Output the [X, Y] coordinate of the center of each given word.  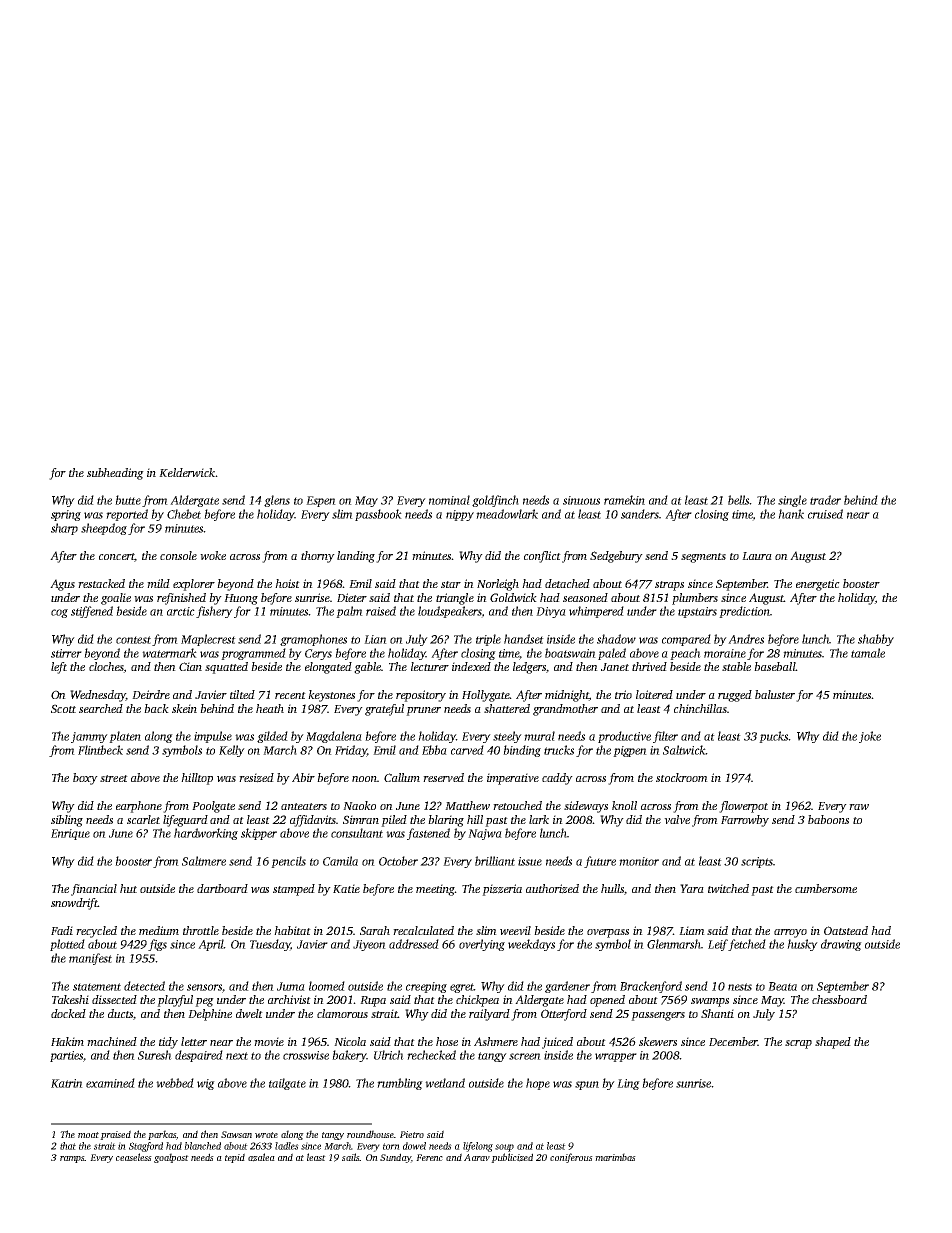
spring [66, 515]
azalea [261, 1157]
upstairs [697, 612]
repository [421, 696]
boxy [85, 779]
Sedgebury [616, 557]
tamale [868, 653]
